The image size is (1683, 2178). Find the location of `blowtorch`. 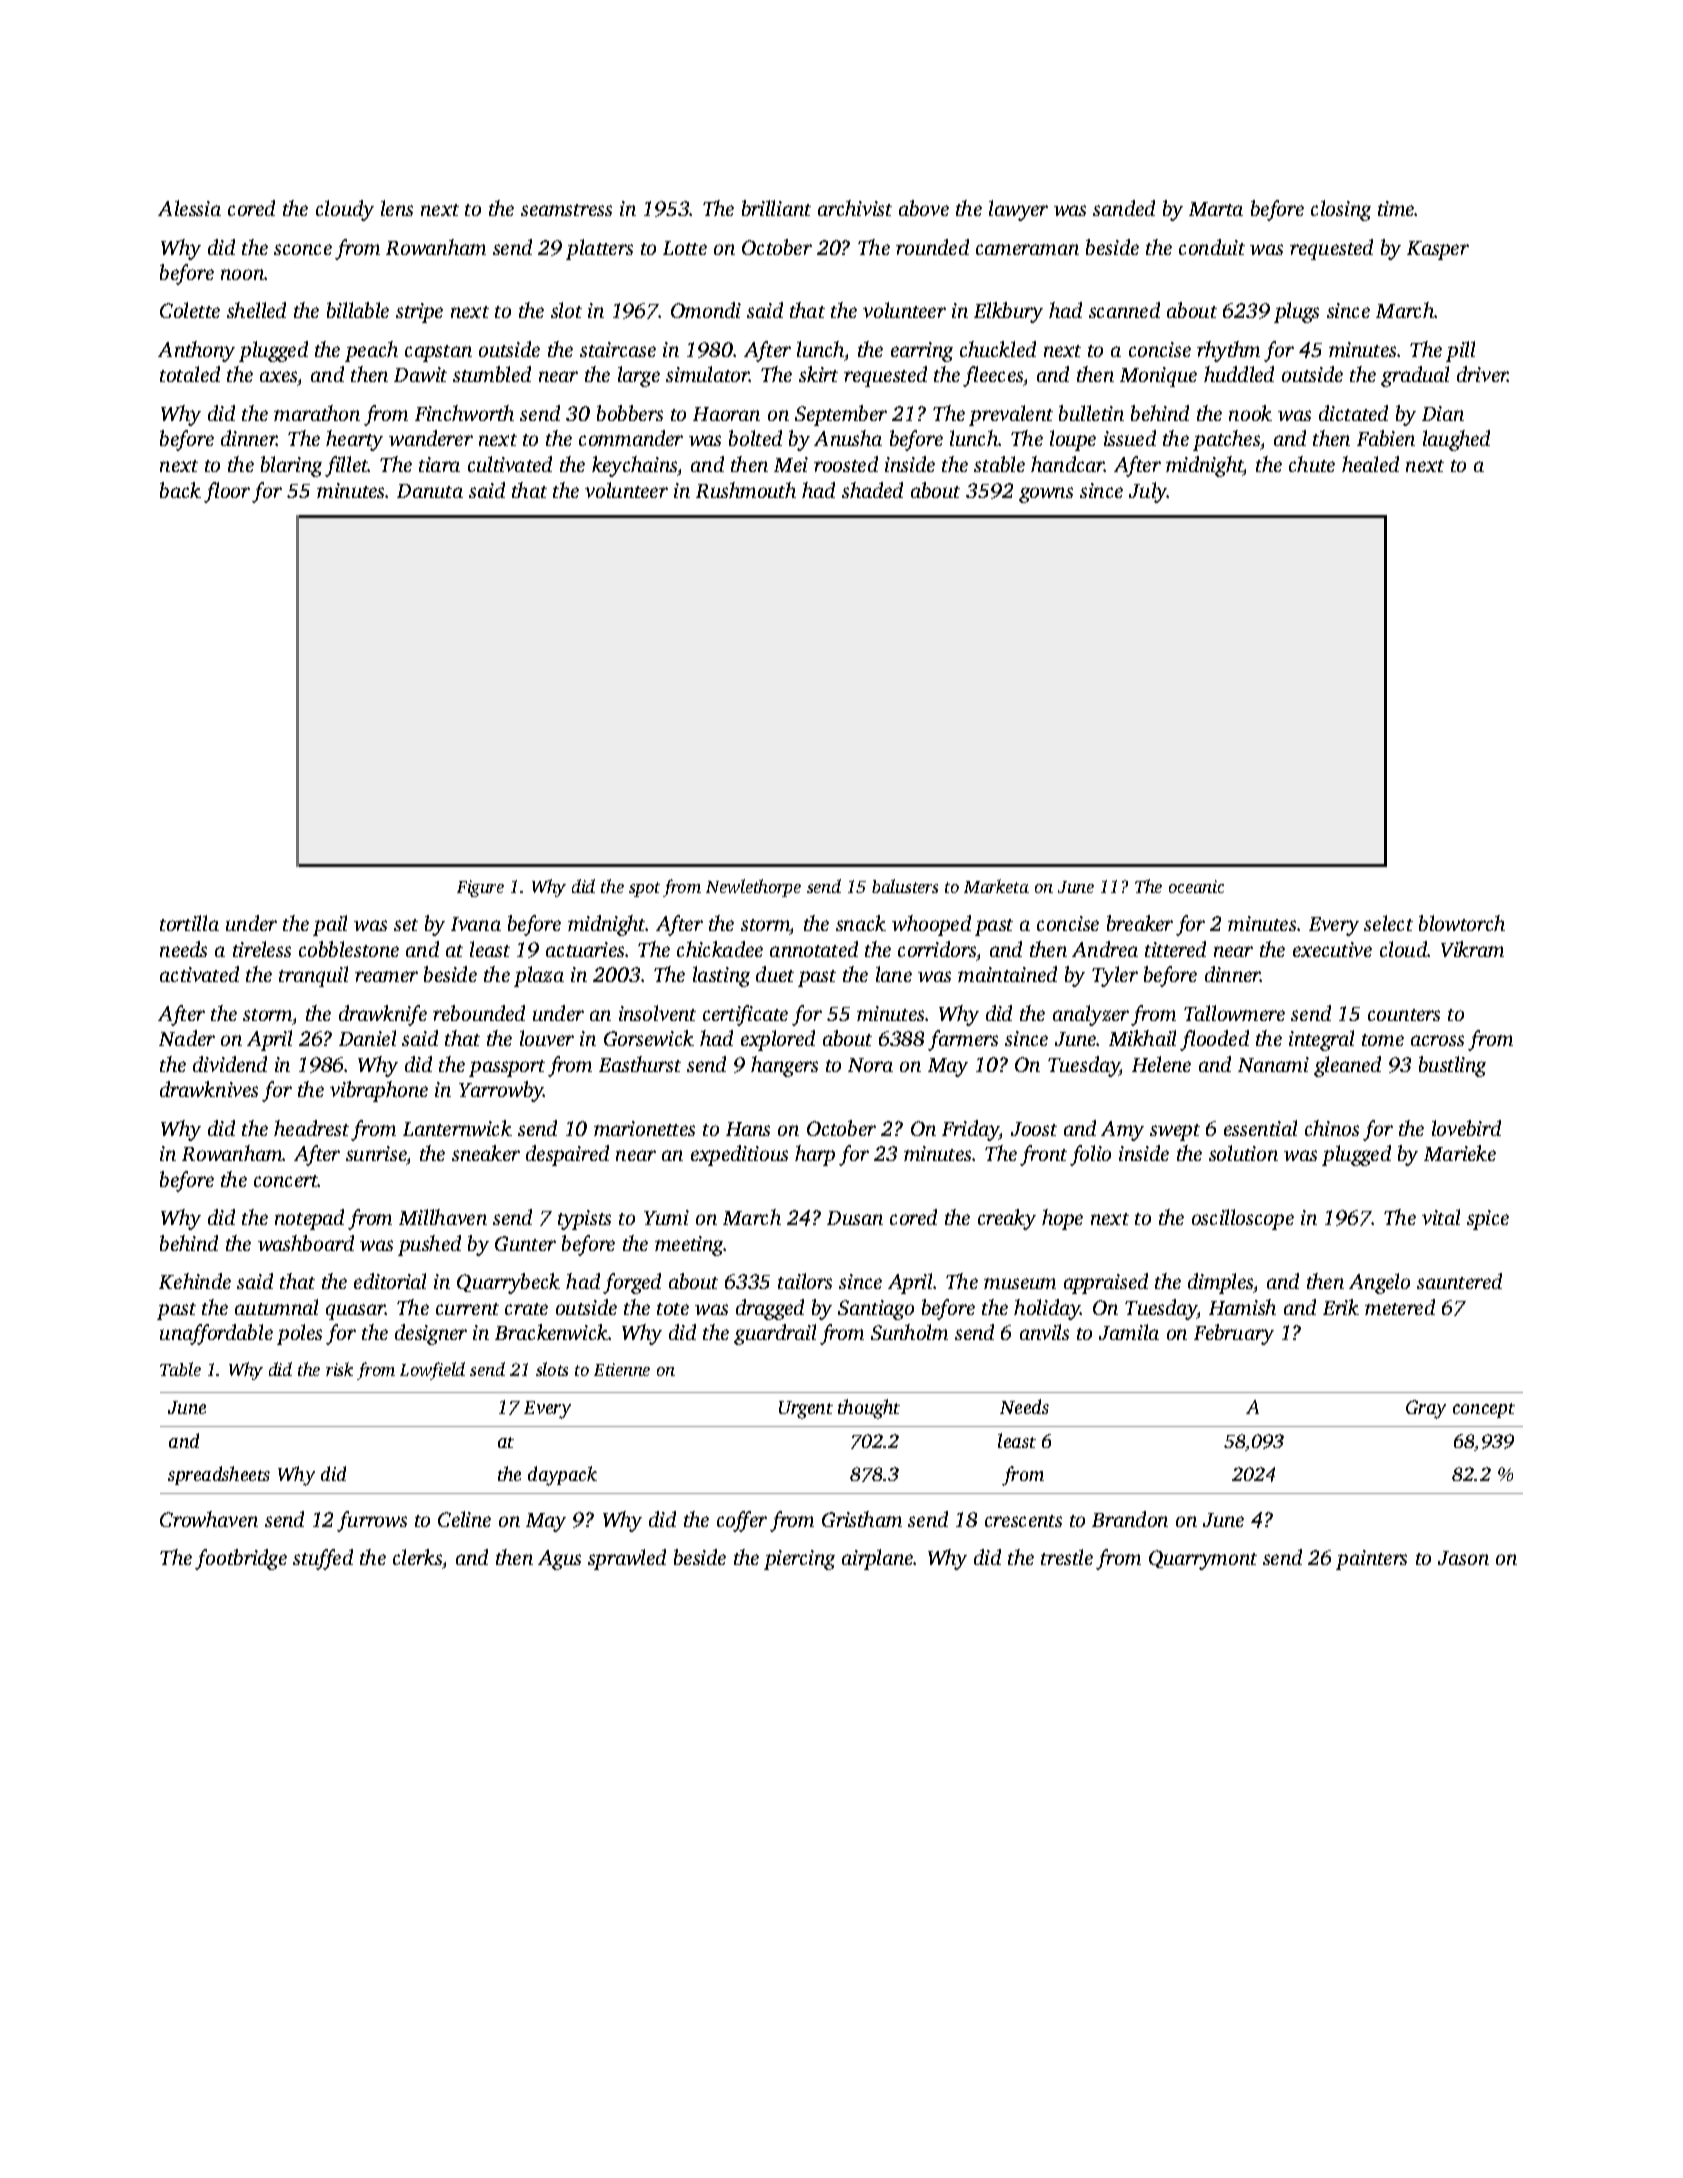

blowtorch is located at coordinates (1462, 923).
